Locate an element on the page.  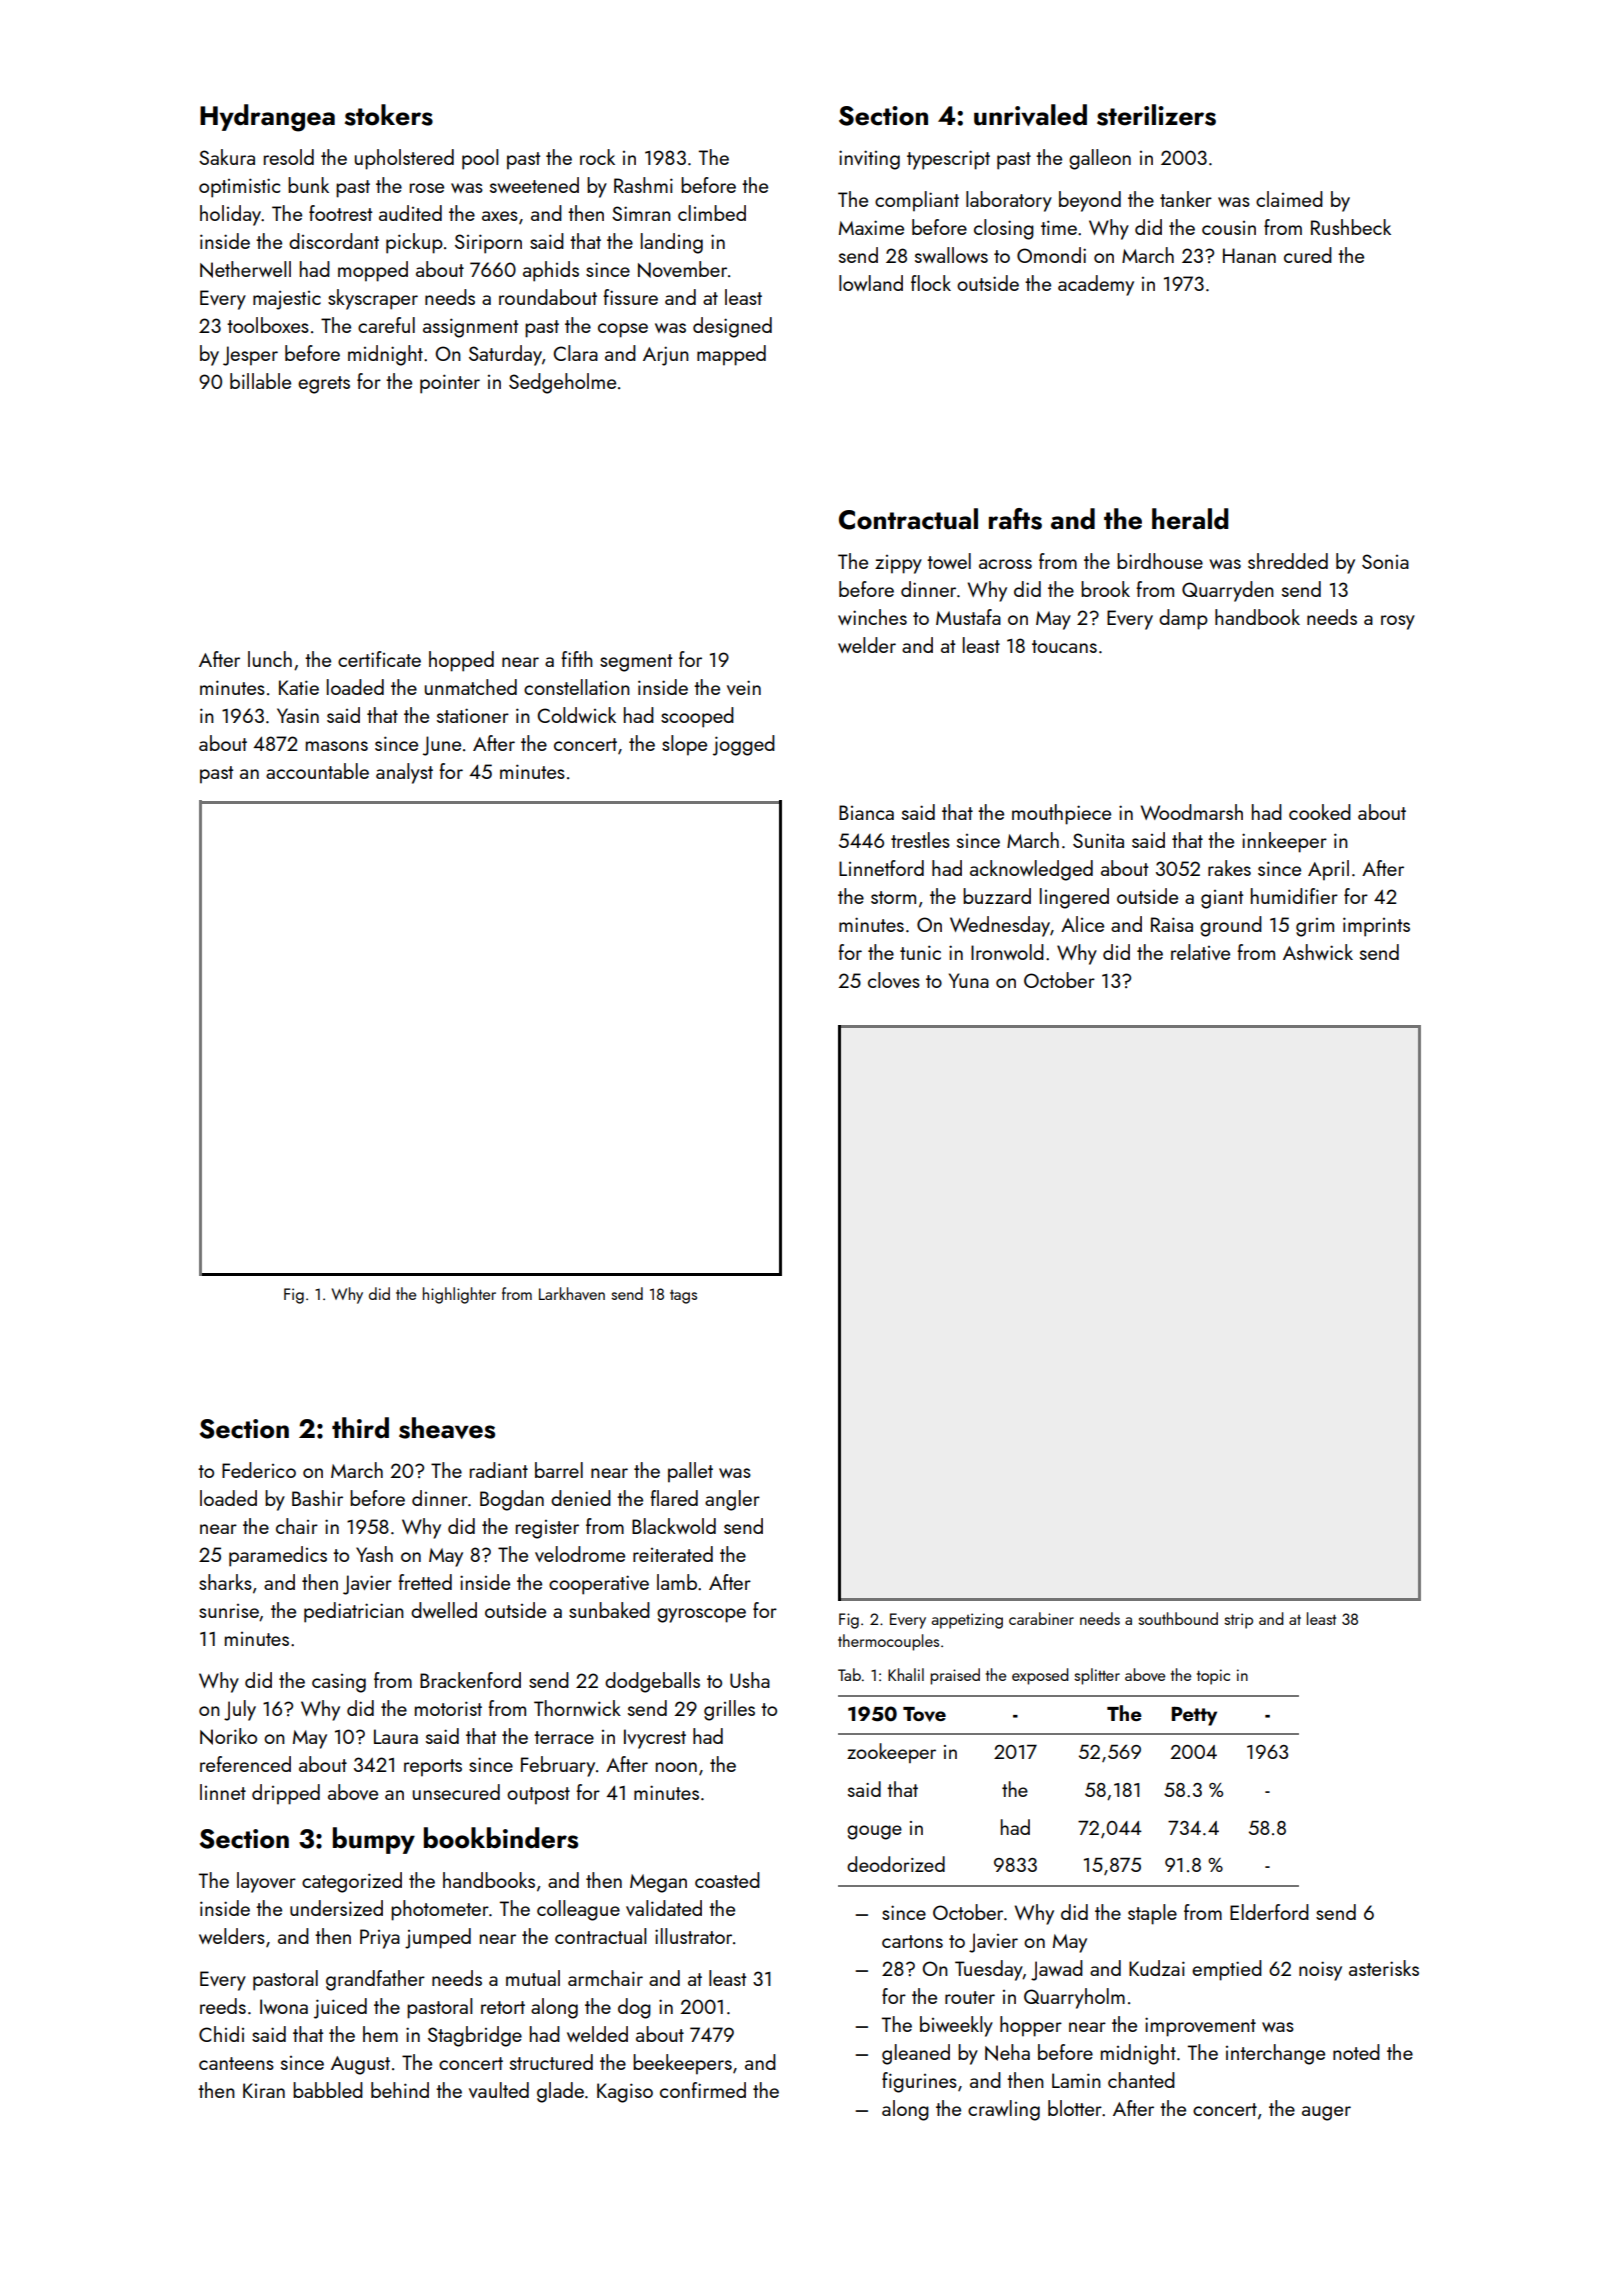
dwelled is located at coordinates (444, 1610).
